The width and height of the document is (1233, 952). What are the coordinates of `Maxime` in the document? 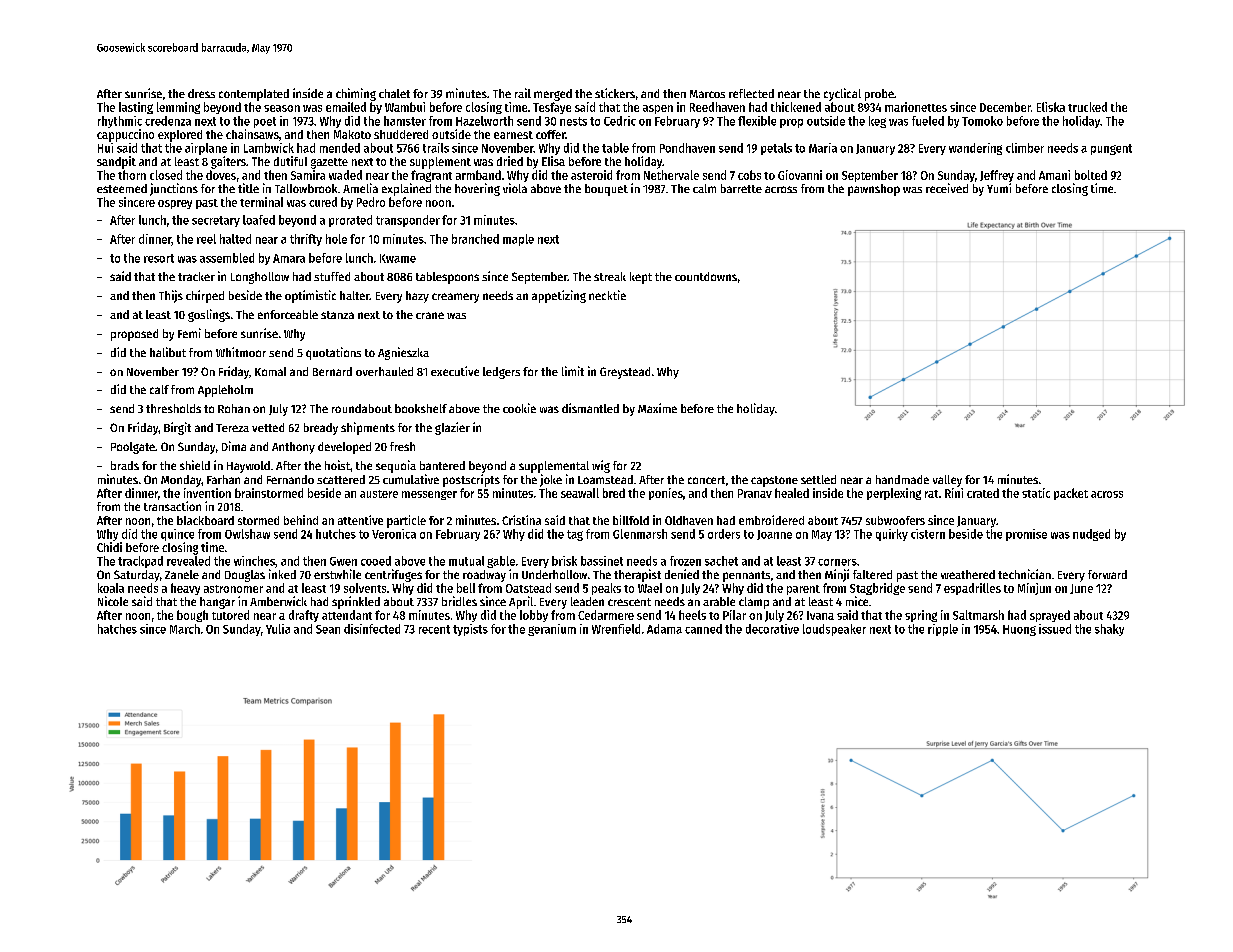 It's located at (657, 408).
